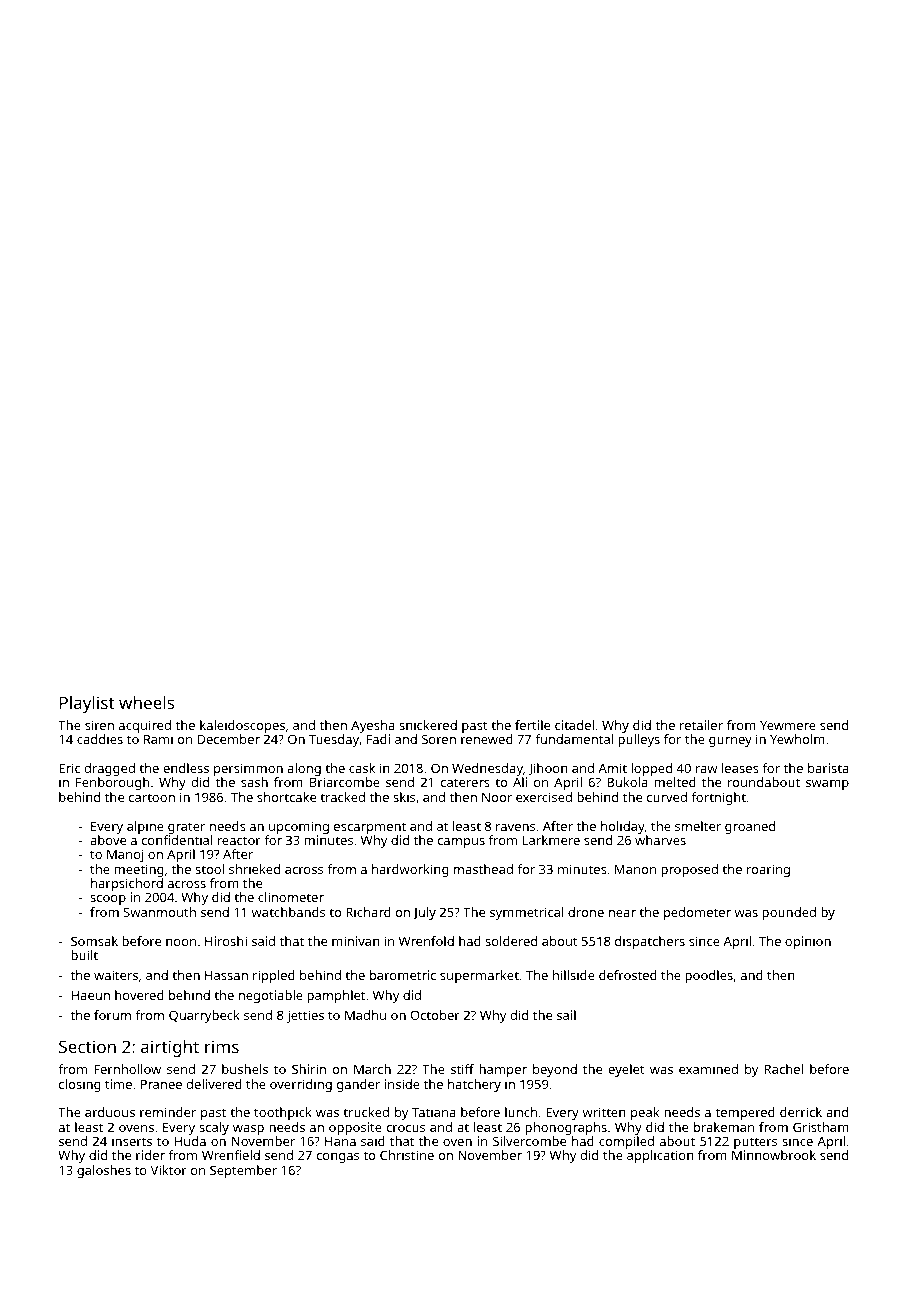  I want to click on poodles, so click(709, 976).
